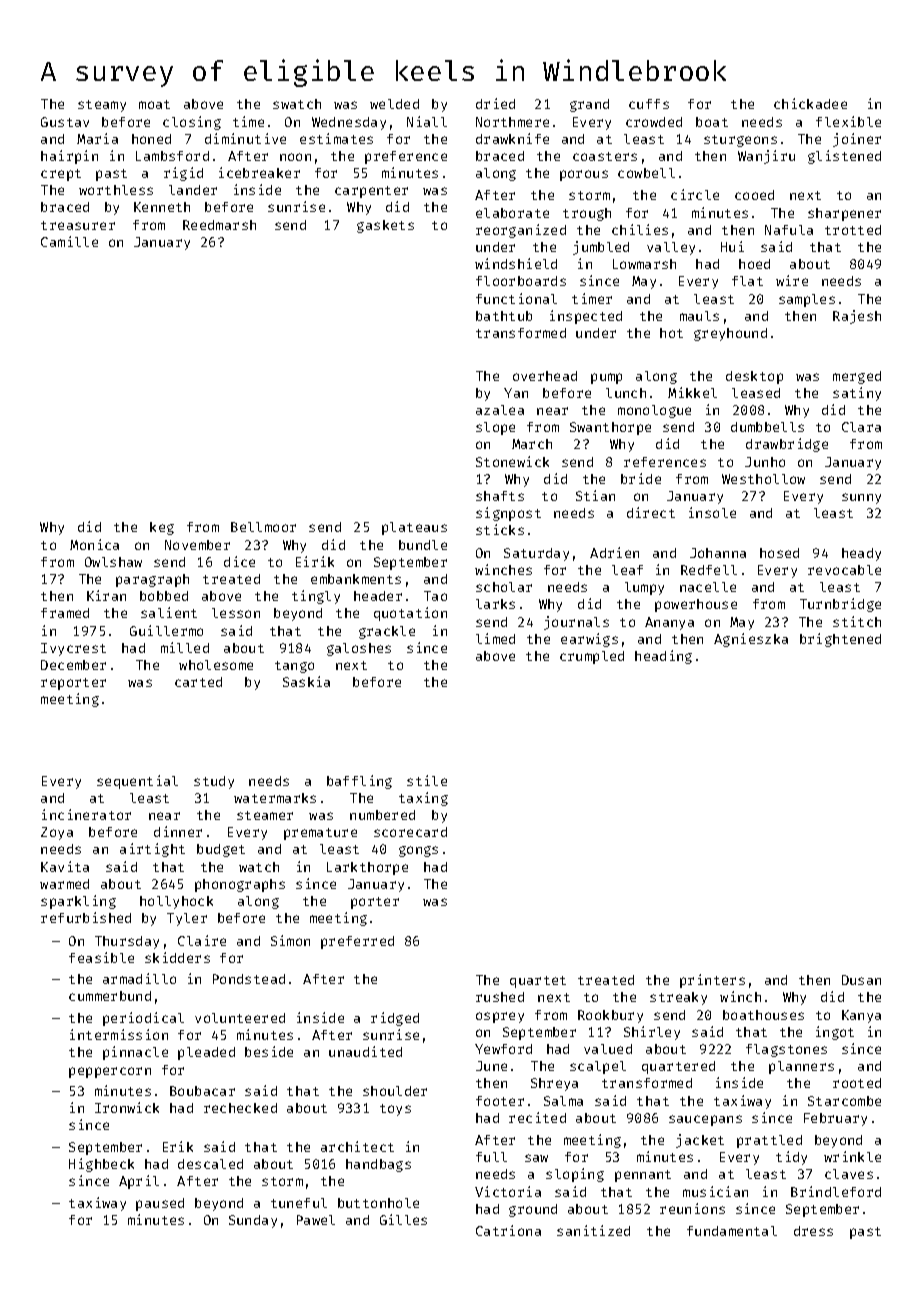 This screenshot has width=924, height=1308. What do you see at coordinates (504, 316) in the screenshot?
I see `bathtub` at bounding box center [504, 316].
